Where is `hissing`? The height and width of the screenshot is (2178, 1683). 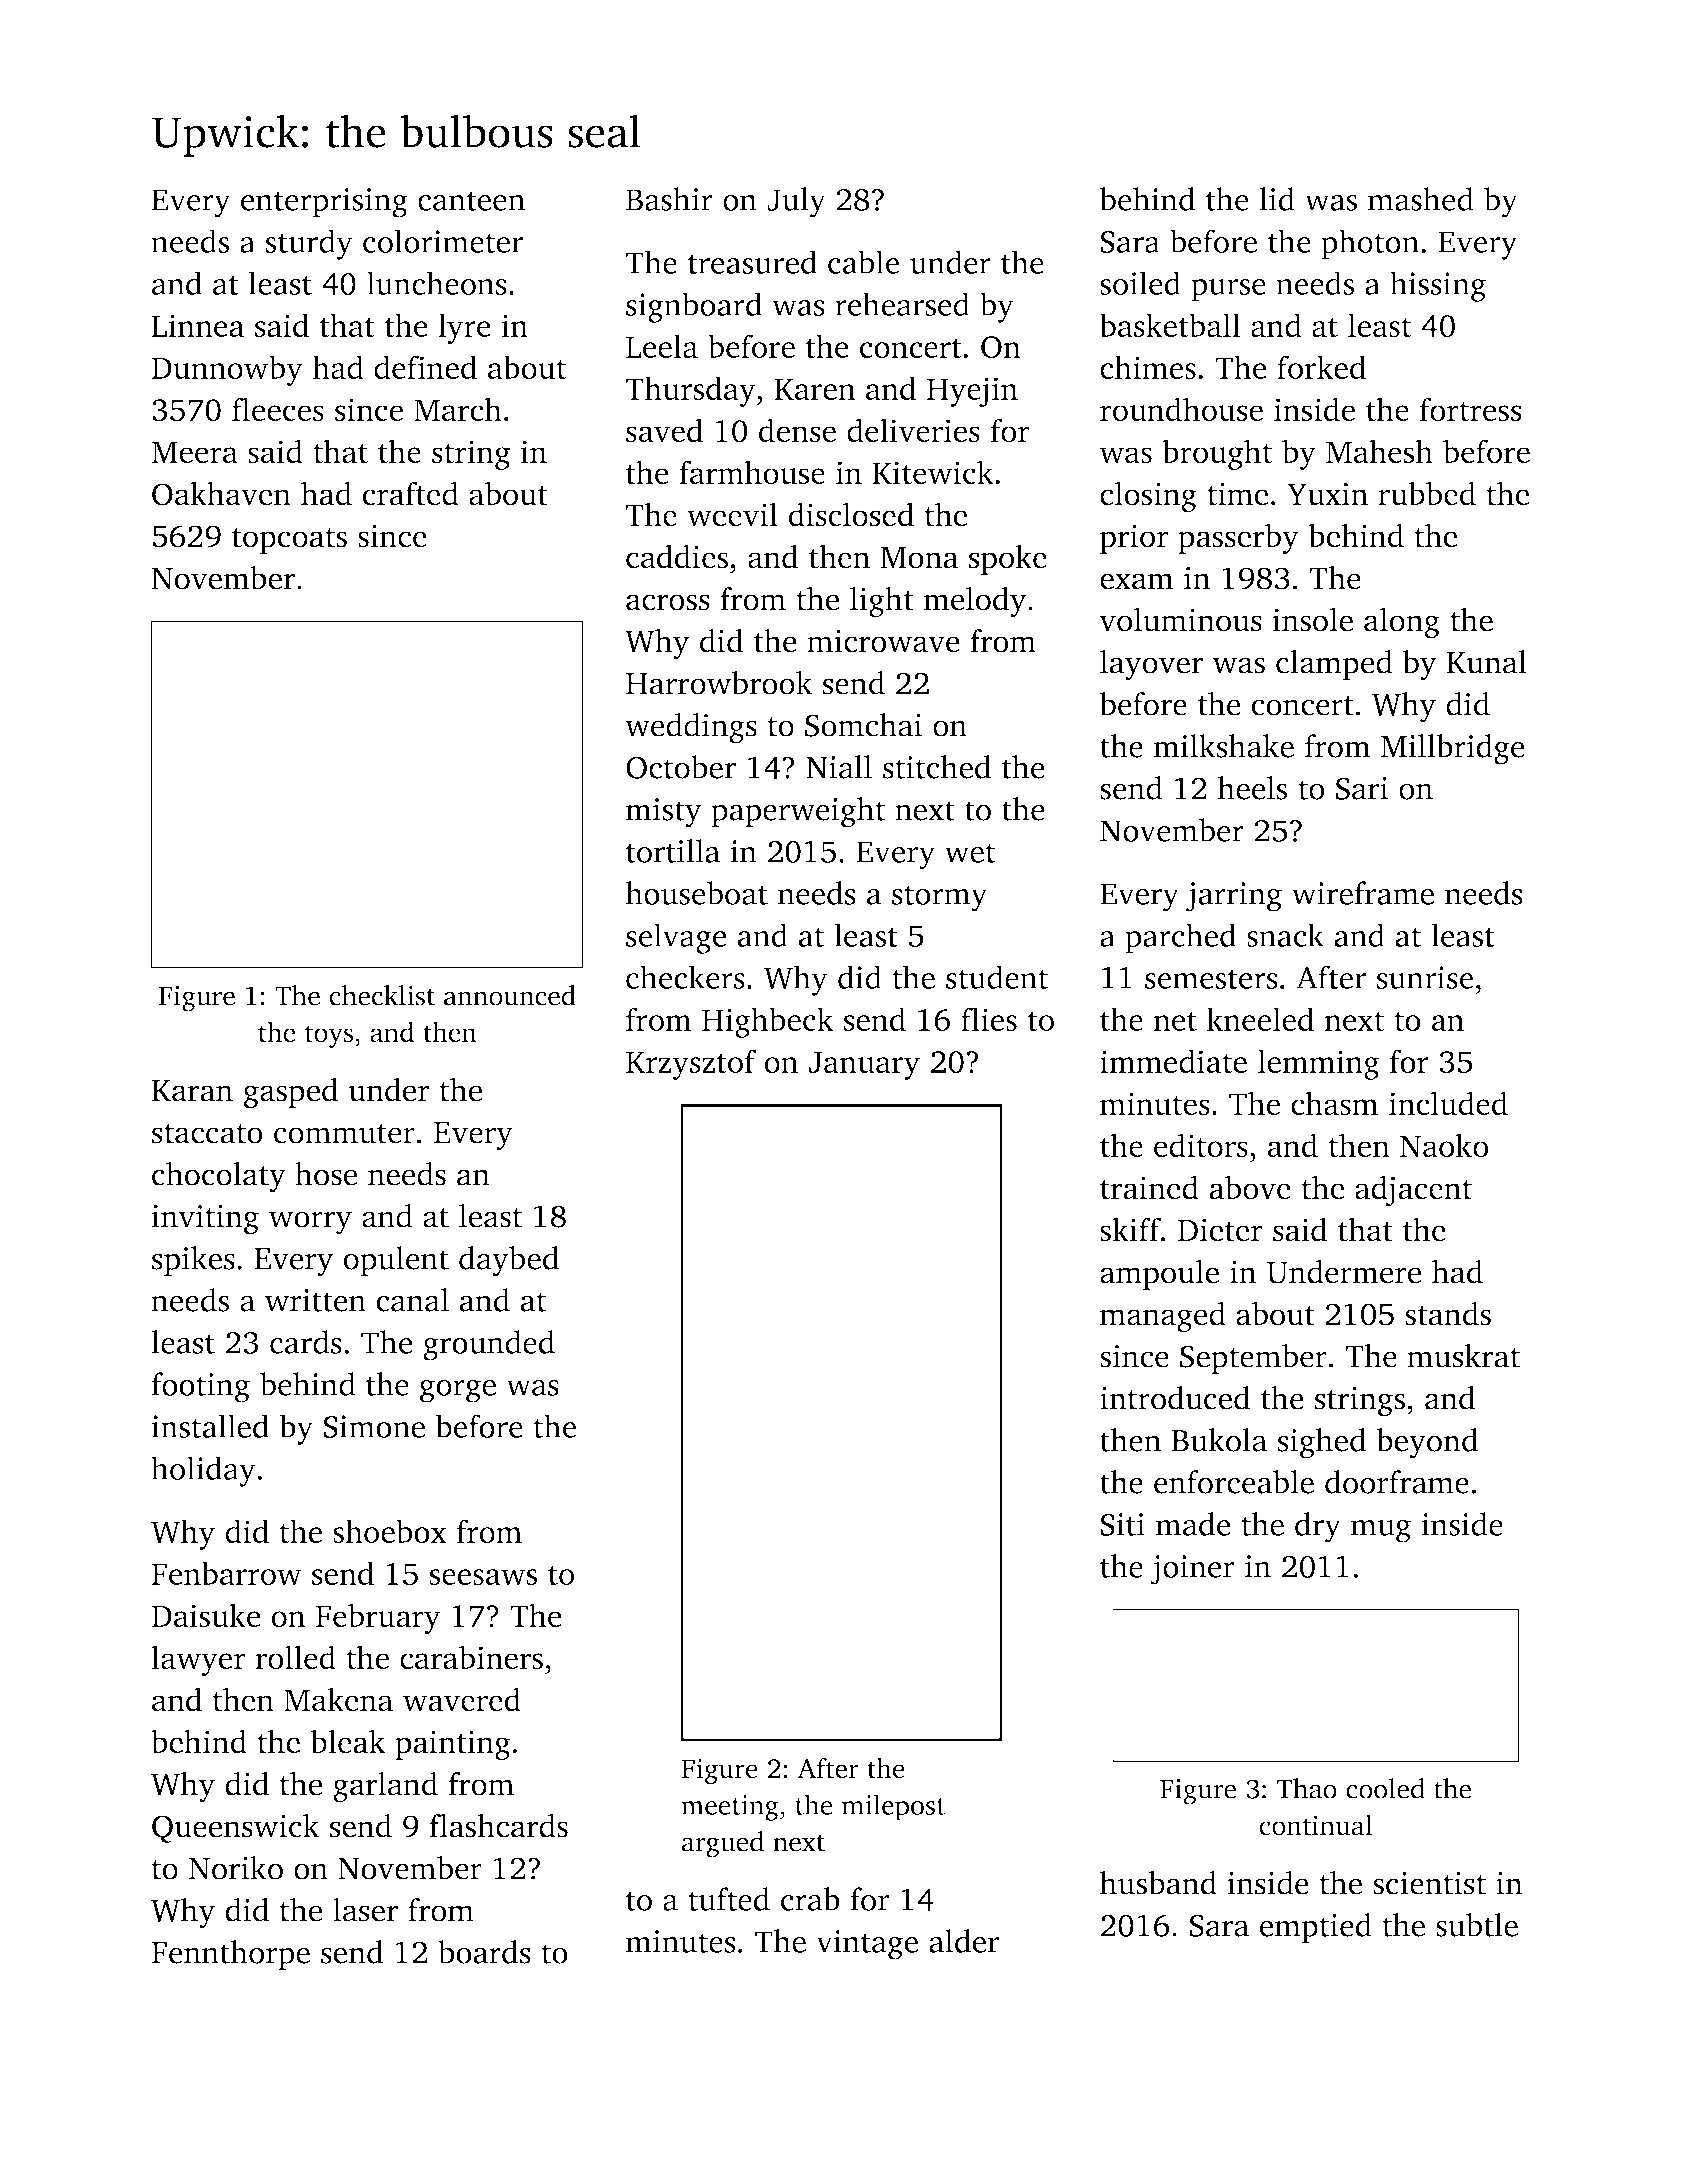
hissing is located at coordinates (1438, 286).
